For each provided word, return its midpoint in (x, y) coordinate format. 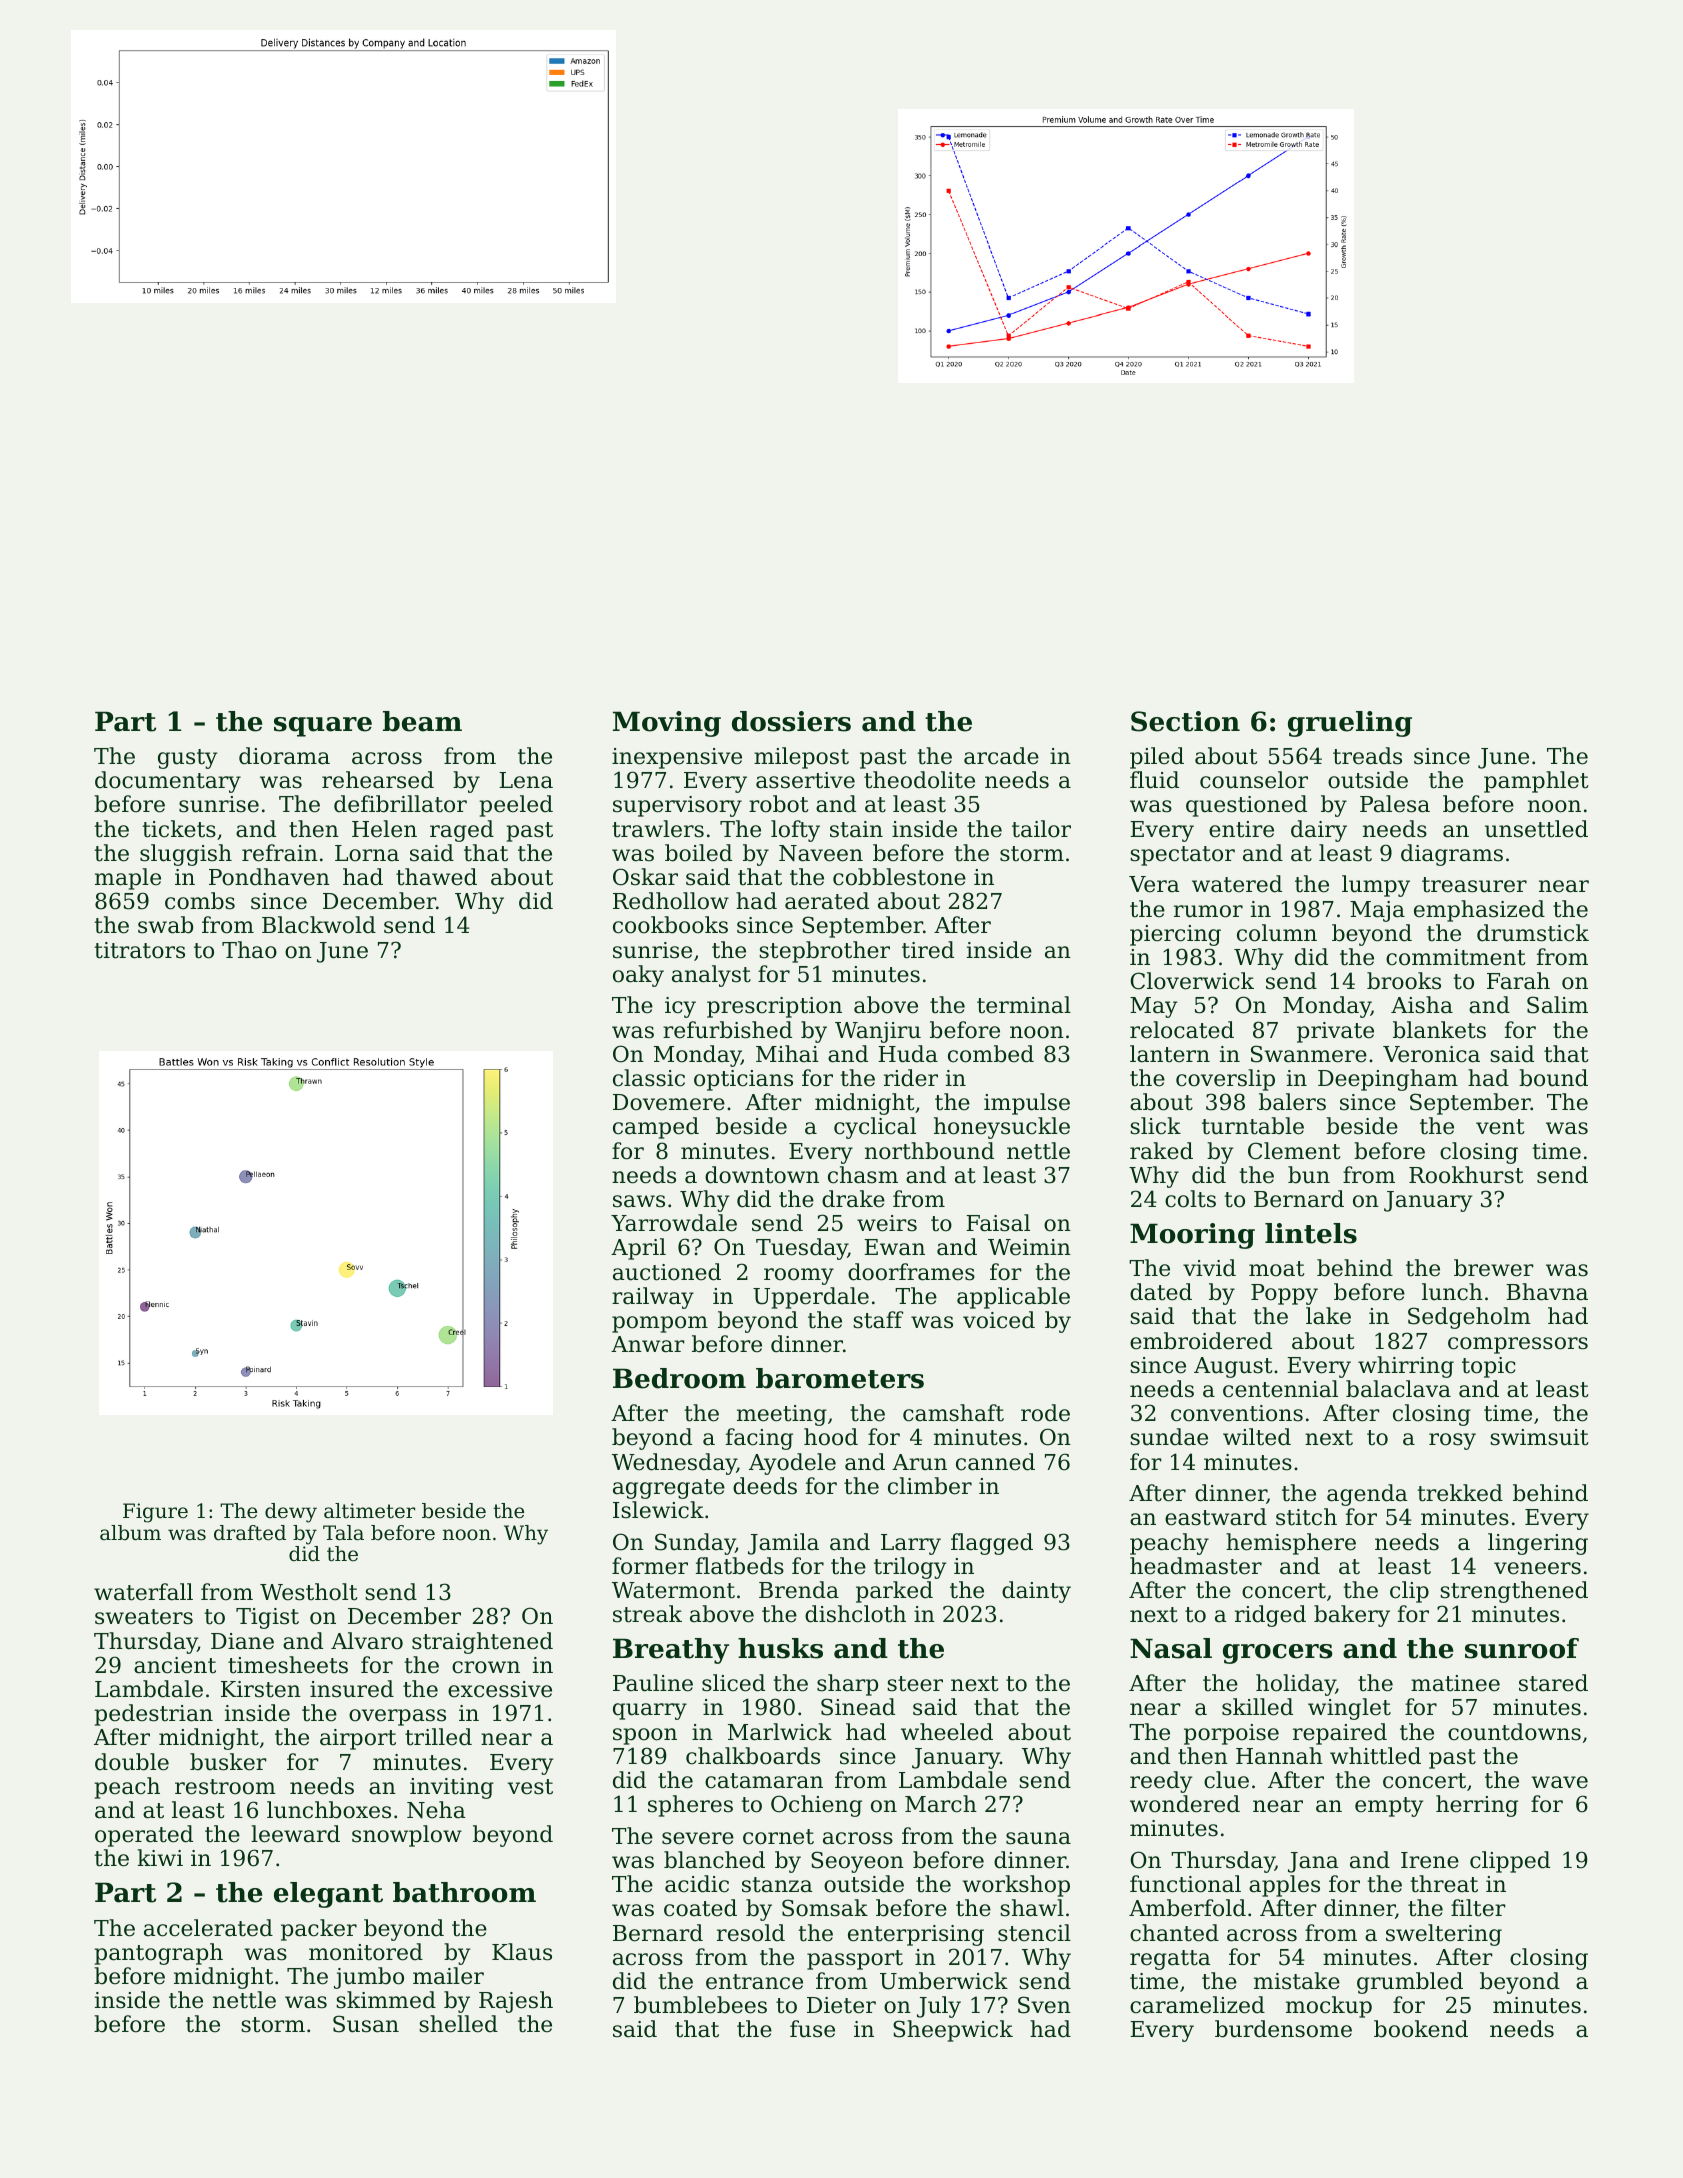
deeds (765, 1486)
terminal (1024, 1005)
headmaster (1196, 1566)
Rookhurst (1466, 1175)
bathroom (464, 1892)
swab (165, 925)
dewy (291, 1513)
